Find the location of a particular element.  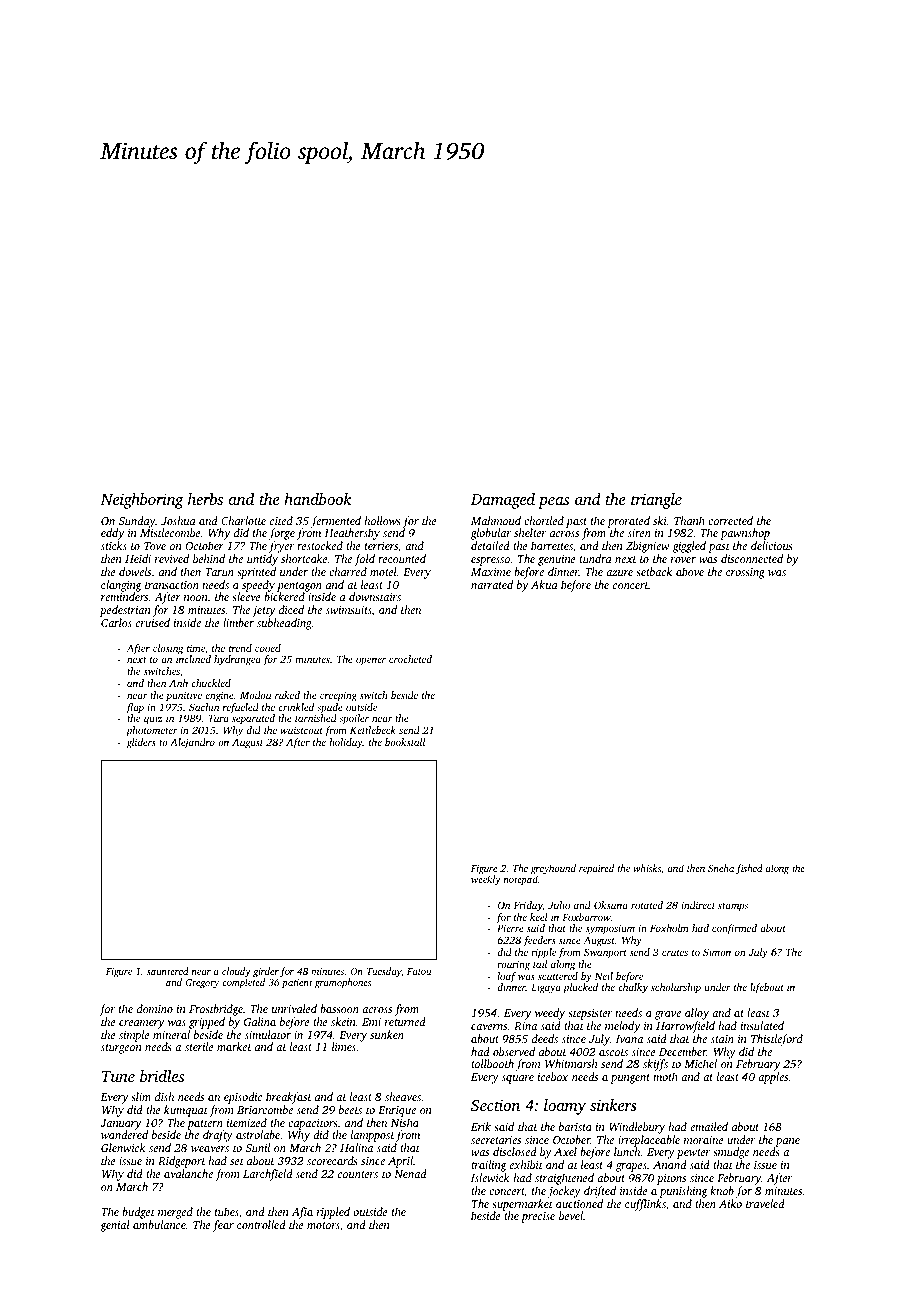

Sneha is located at coordinates (721, 868).
